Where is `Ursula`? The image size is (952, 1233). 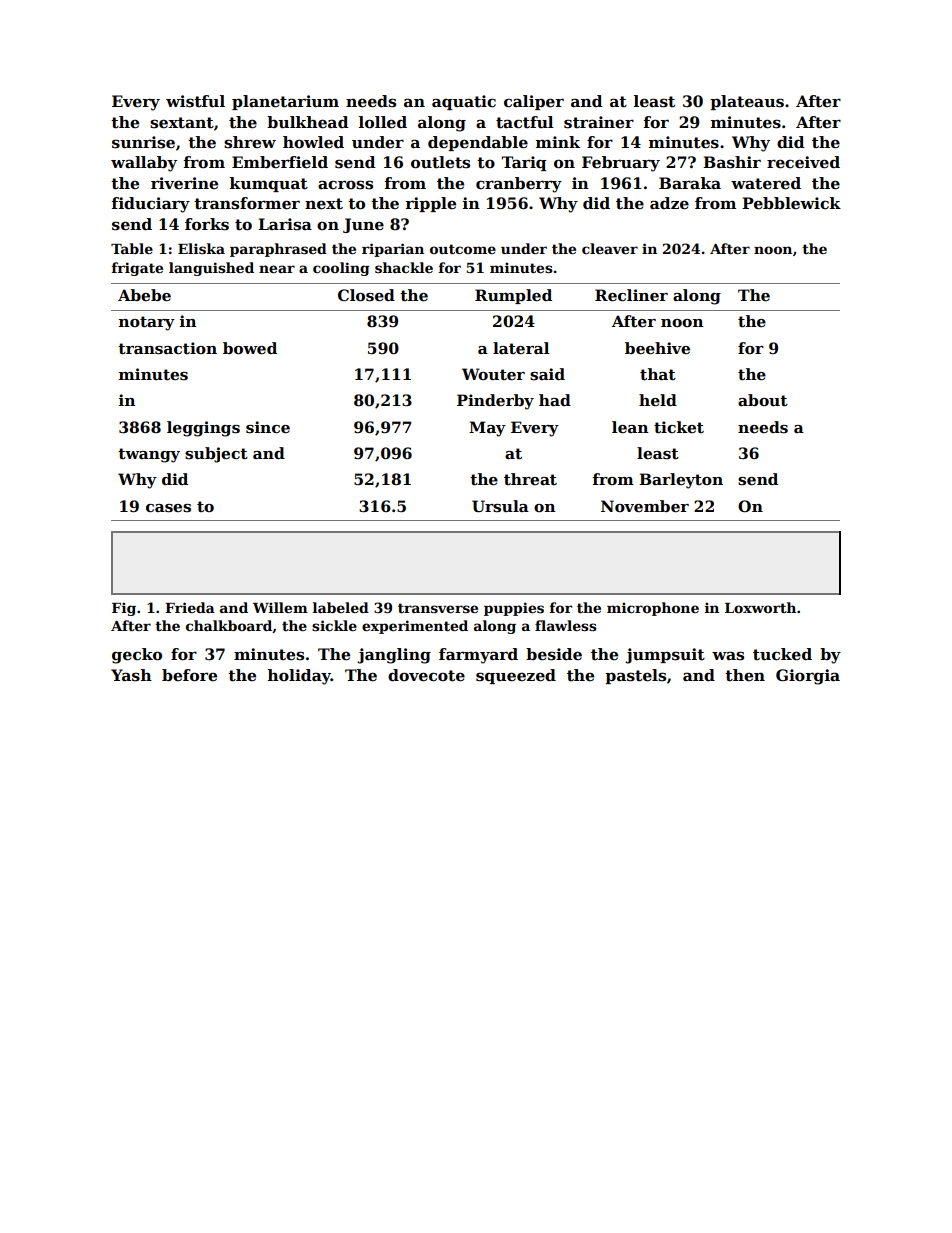
Ursula is located at coordinates (500, 506).
